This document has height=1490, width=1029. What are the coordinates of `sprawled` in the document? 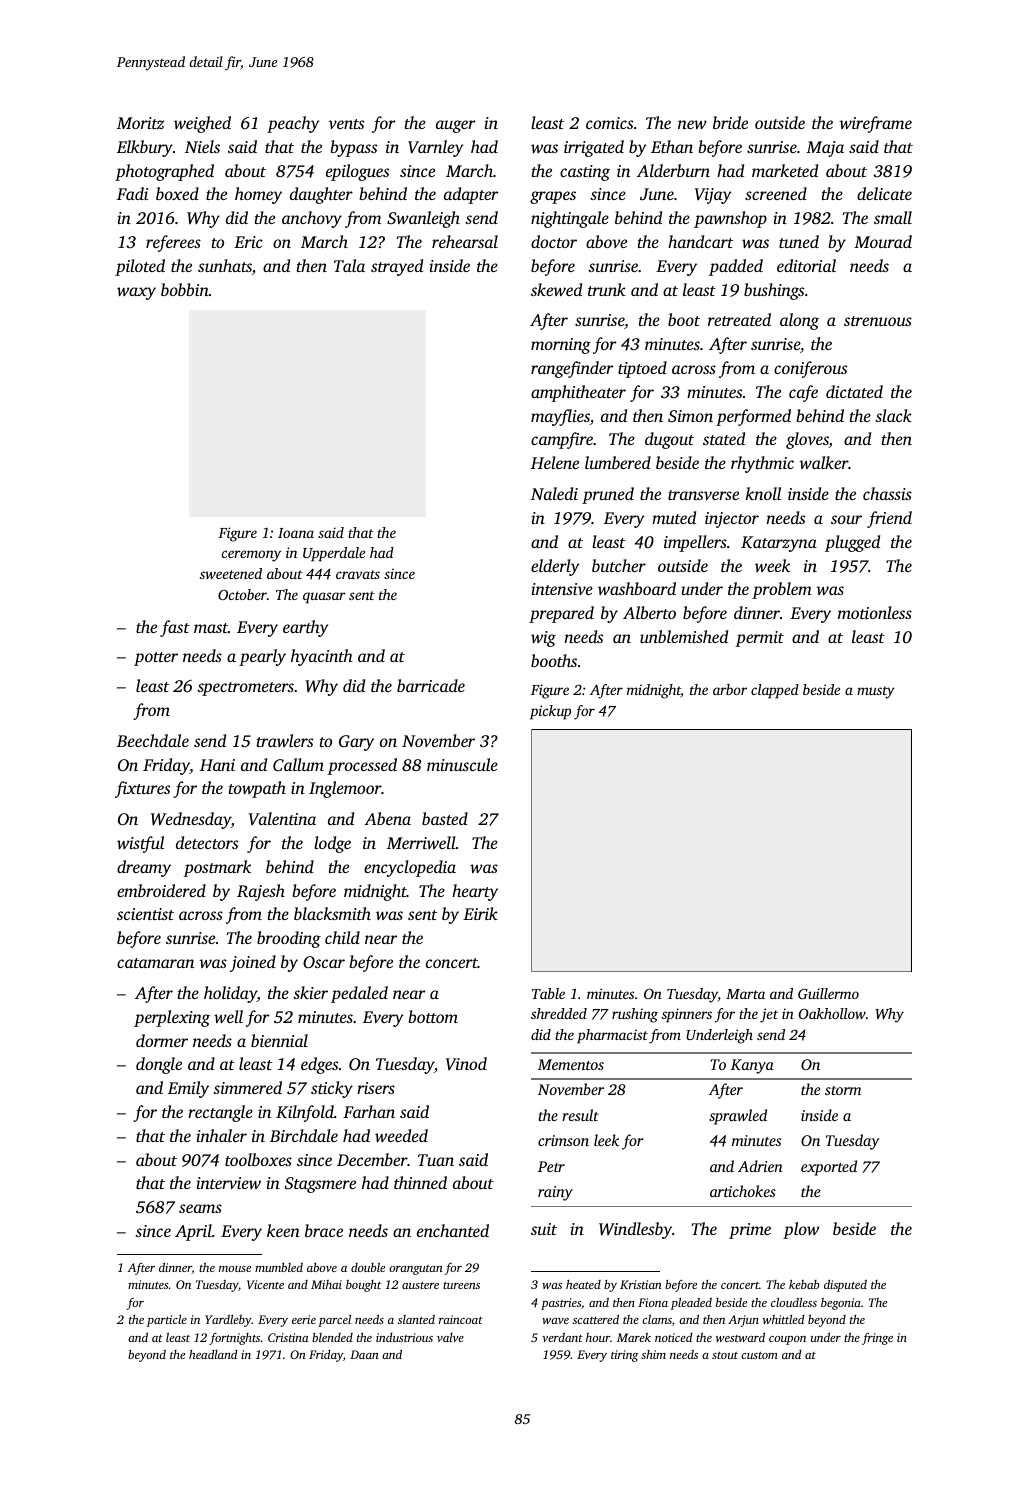 It's located at (738, 1117).
